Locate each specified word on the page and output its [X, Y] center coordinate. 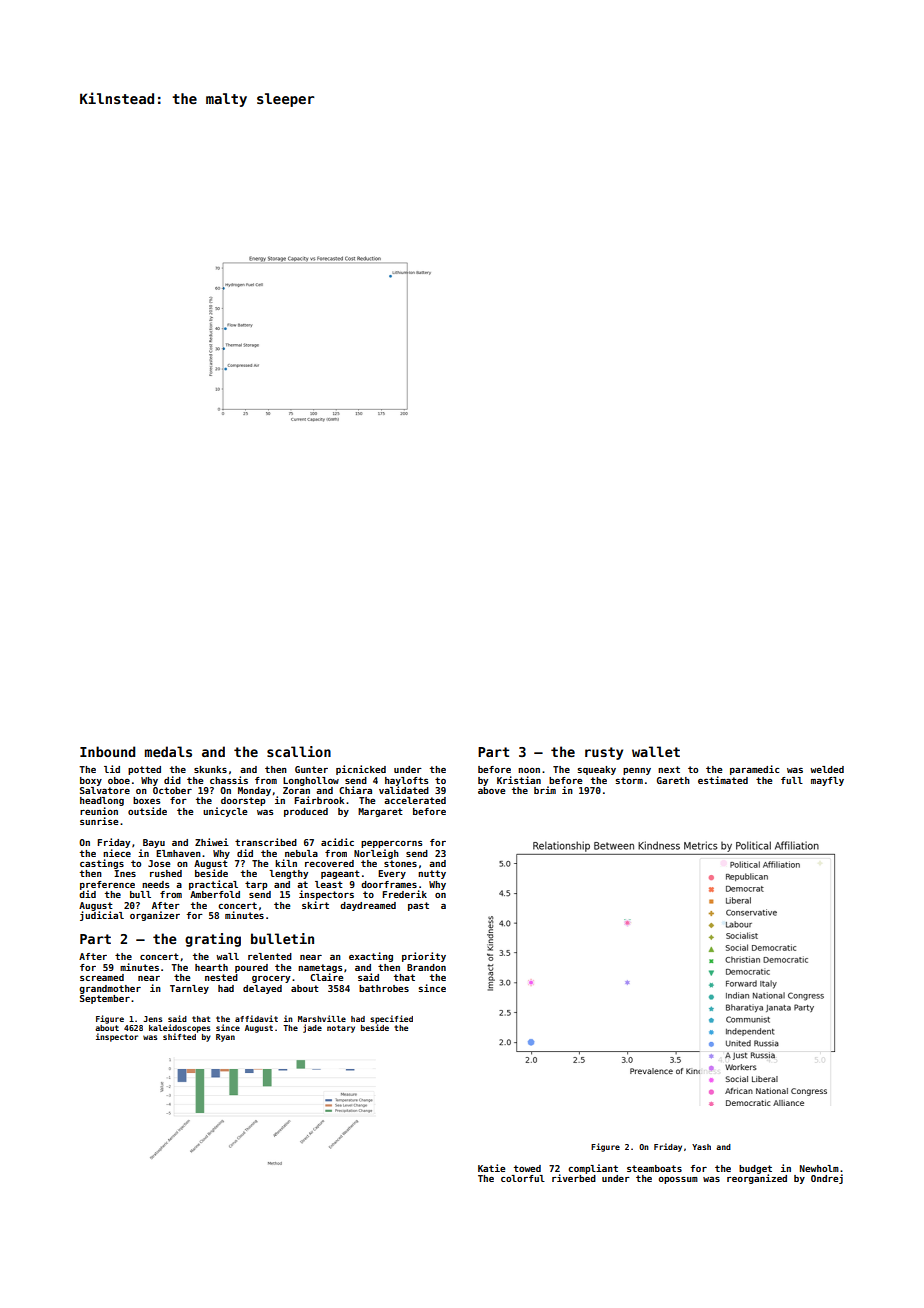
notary [341, 1029]
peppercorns [392, 844]
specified [391, 1019]
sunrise [99, 821]
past [418, 906]
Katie [491, 1168]
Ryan [225, 1038]
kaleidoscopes [179, 1028]
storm [629, 780]
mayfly [827, 781]
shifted [179, 1036]
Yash [701, 1147]
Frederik [404, 894]
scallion [299, 751]
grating [213, 940]
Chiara [355, 790]
